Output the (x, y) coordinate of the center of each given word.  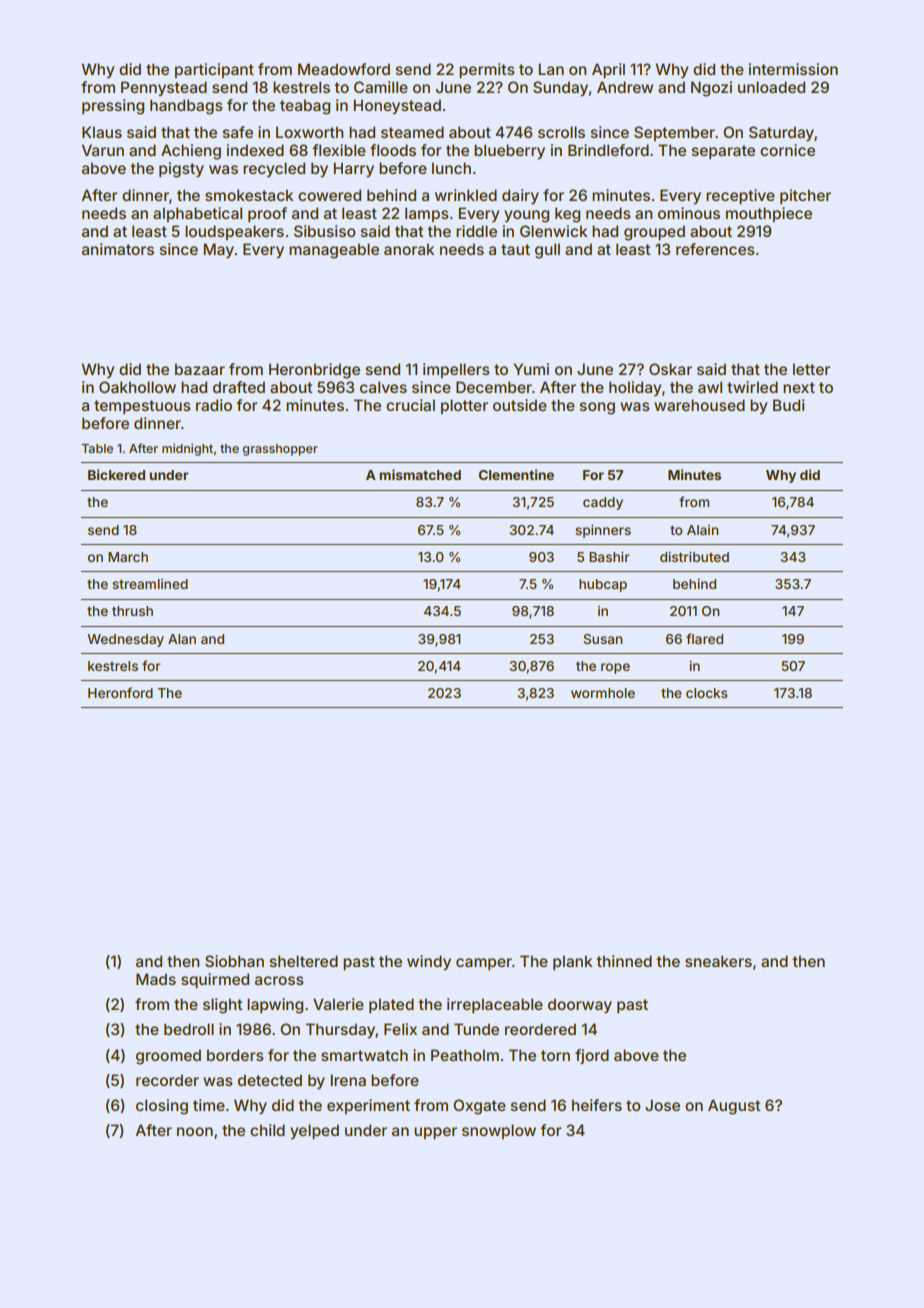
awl (710, 387)
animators (118, 249)
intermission (793, 69)
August (734, 1107)
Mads (156, 979)
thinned (624, 961)
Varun (103, 150)
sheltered (304, 961)
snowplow (499, 1131)
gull (547, 251)
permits (487, 70)
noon (195, 1131)
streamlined (150, 584)
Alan (182, 639)
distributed (694, 556)
